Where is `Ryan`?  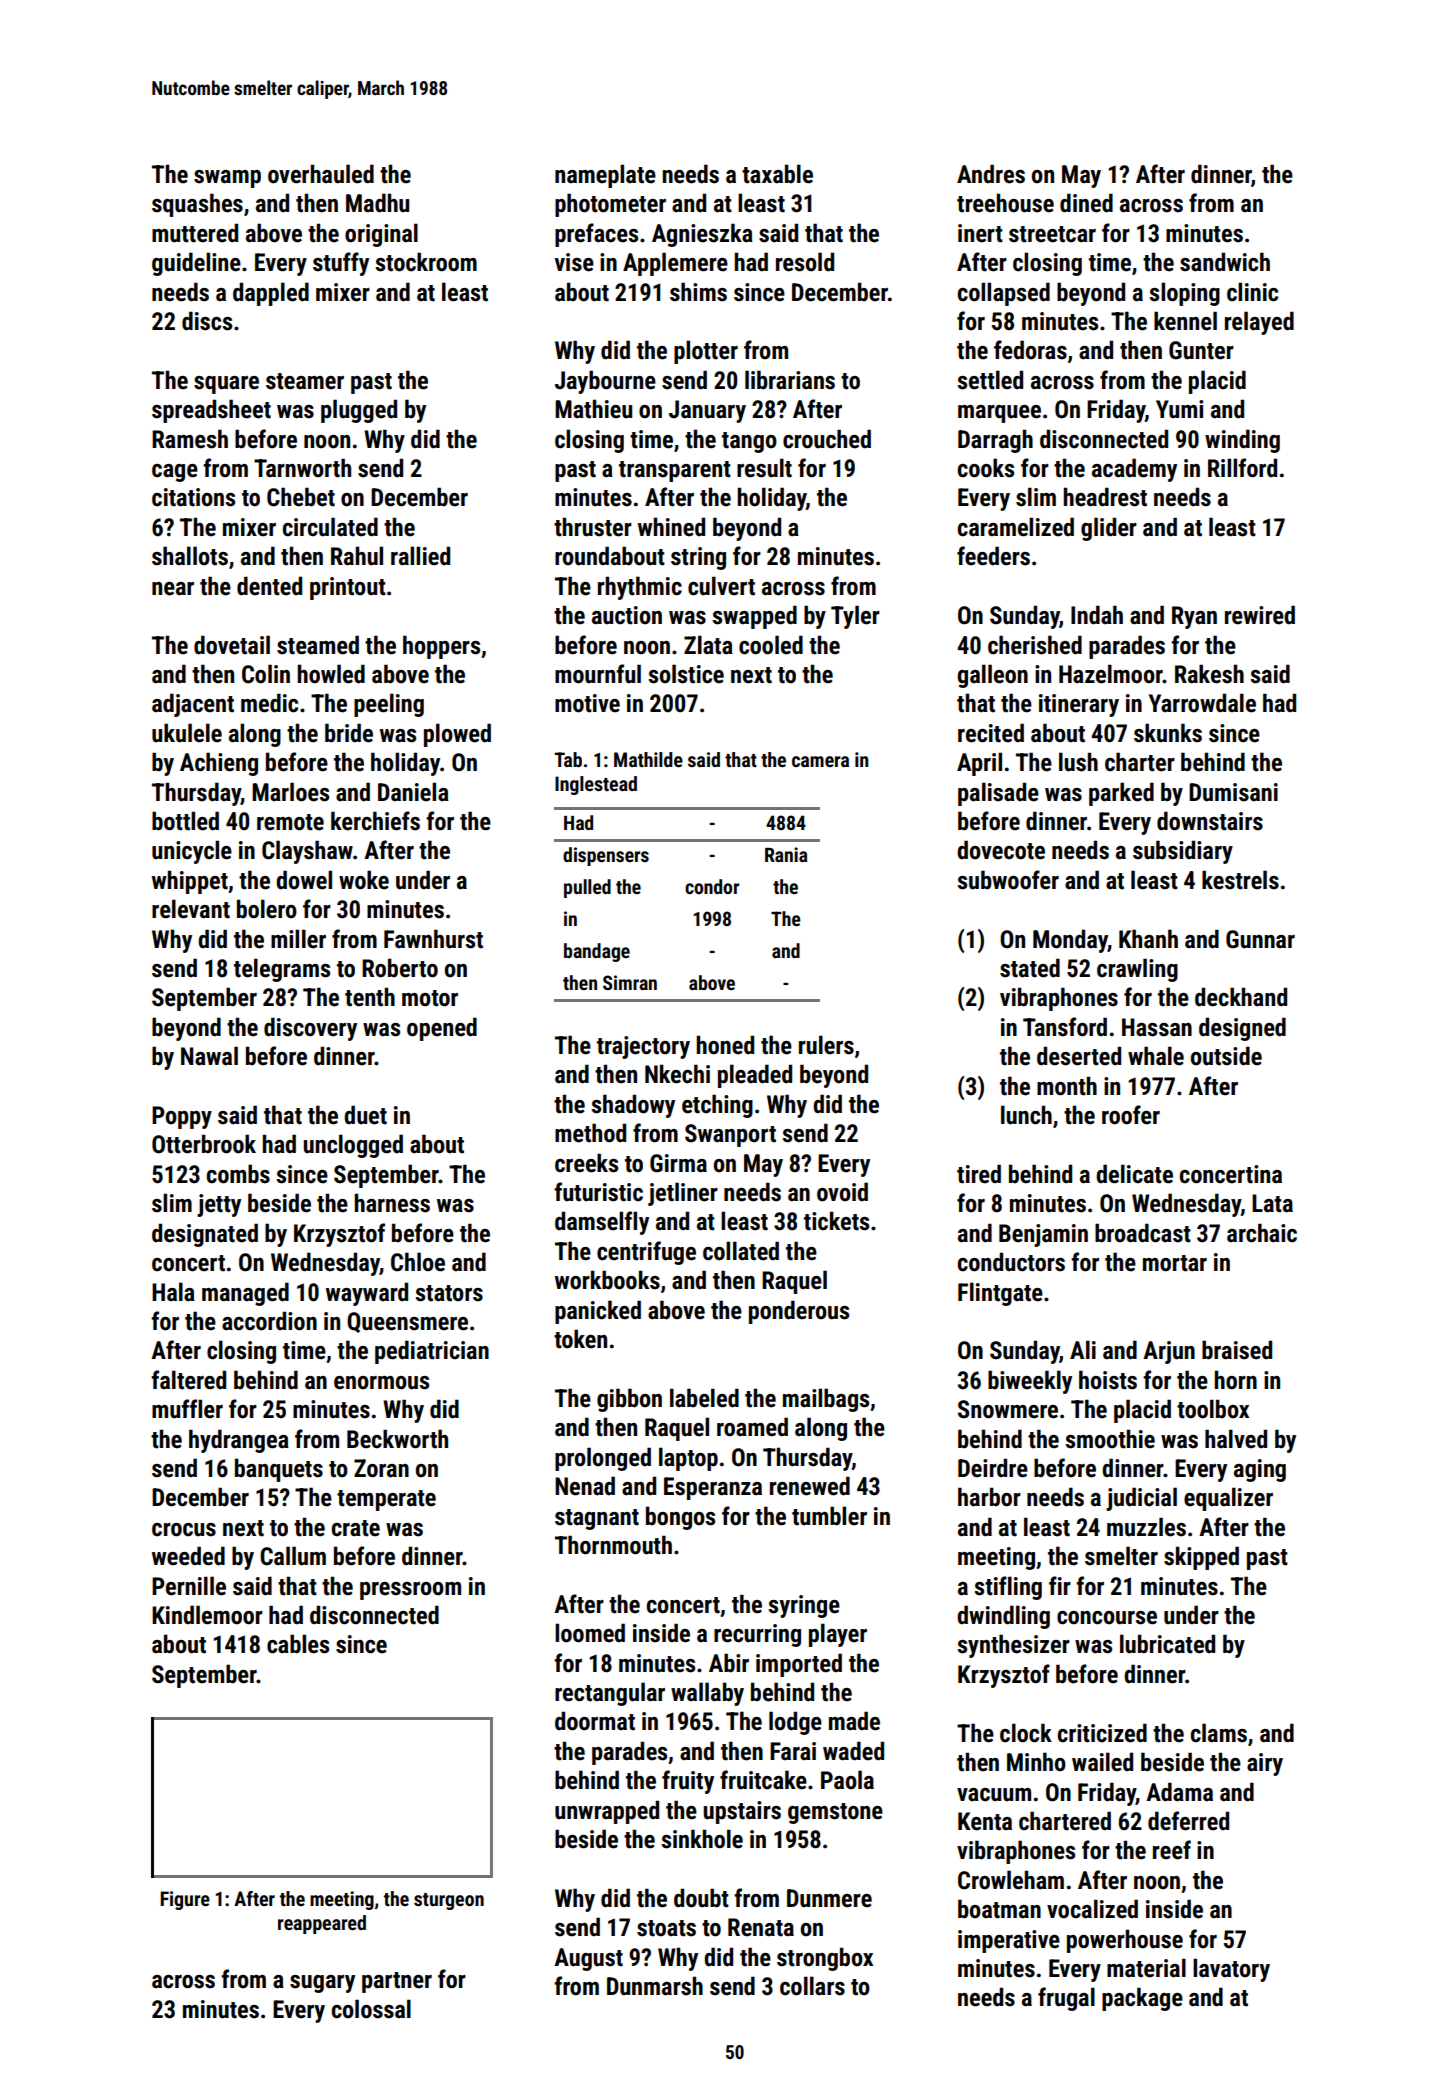
Ryan is located at coordinates (1194, 617).
